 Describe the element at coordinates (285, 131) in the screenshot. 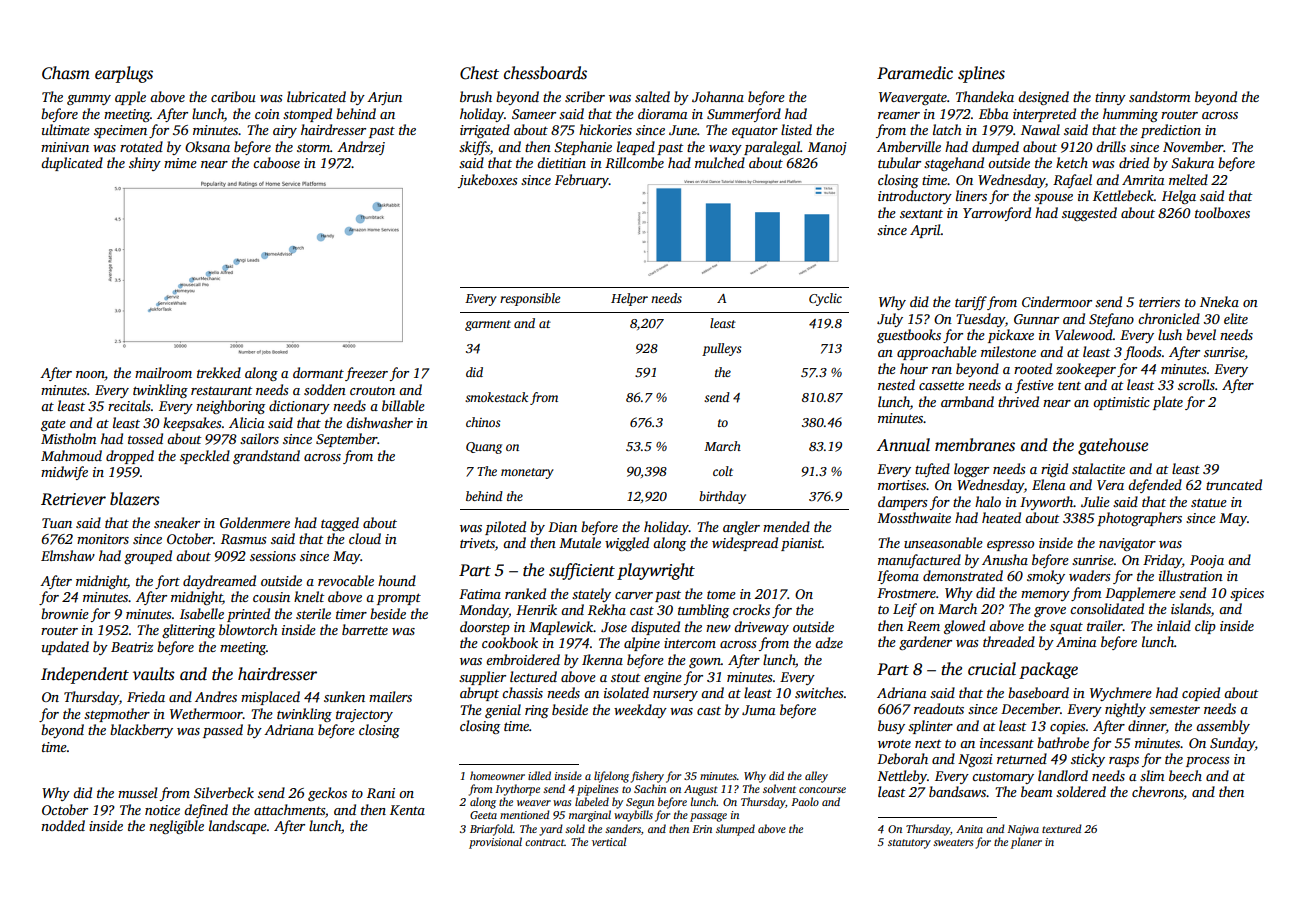

I see `airy` at that location.
